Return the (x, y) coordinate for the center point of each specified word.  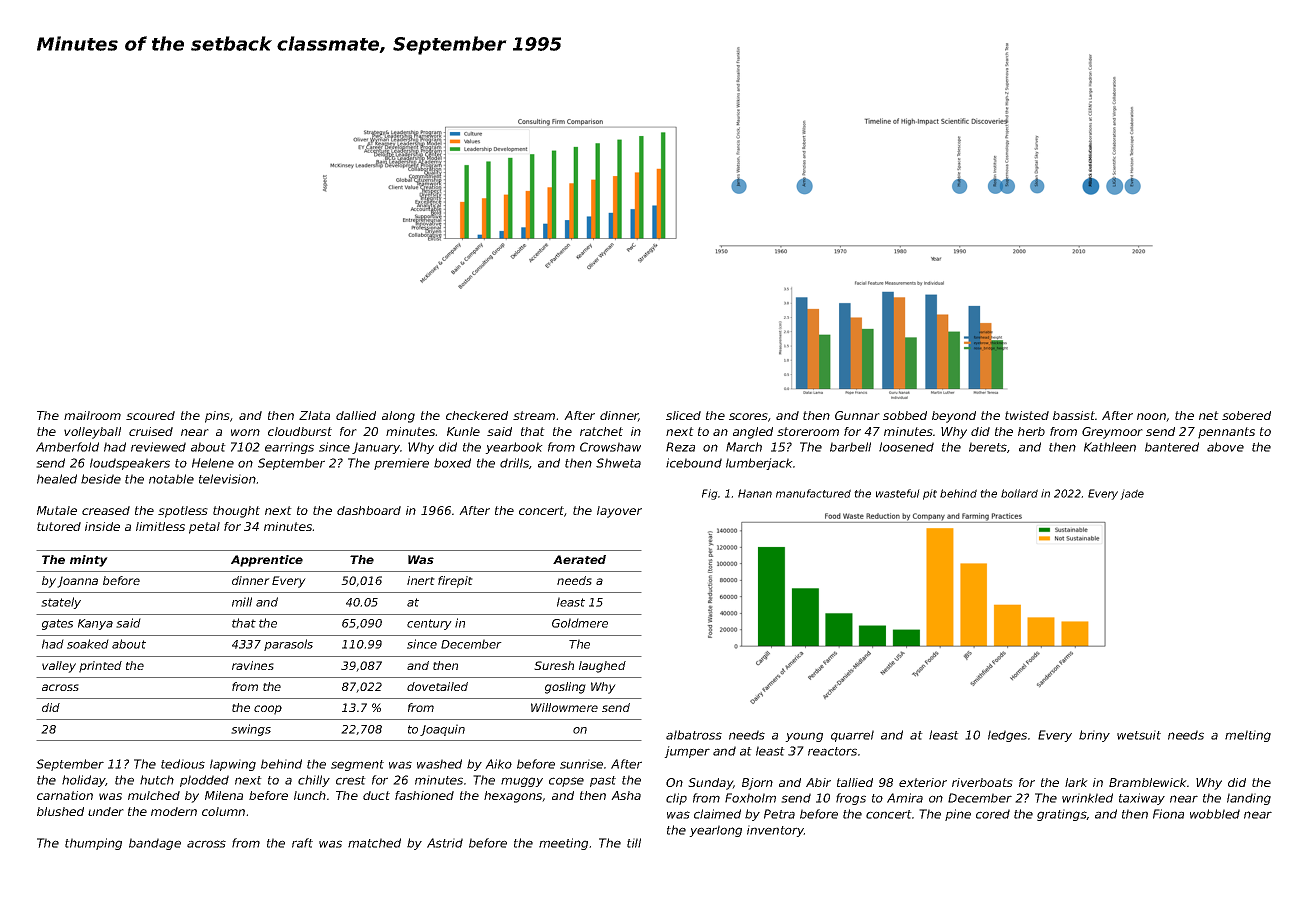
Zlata (314, 415)
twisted (1027, 415)
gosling (565, 688)
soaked (88, 644)
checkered (477, 415)
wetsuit (1139, 735)
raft (302, 843)
